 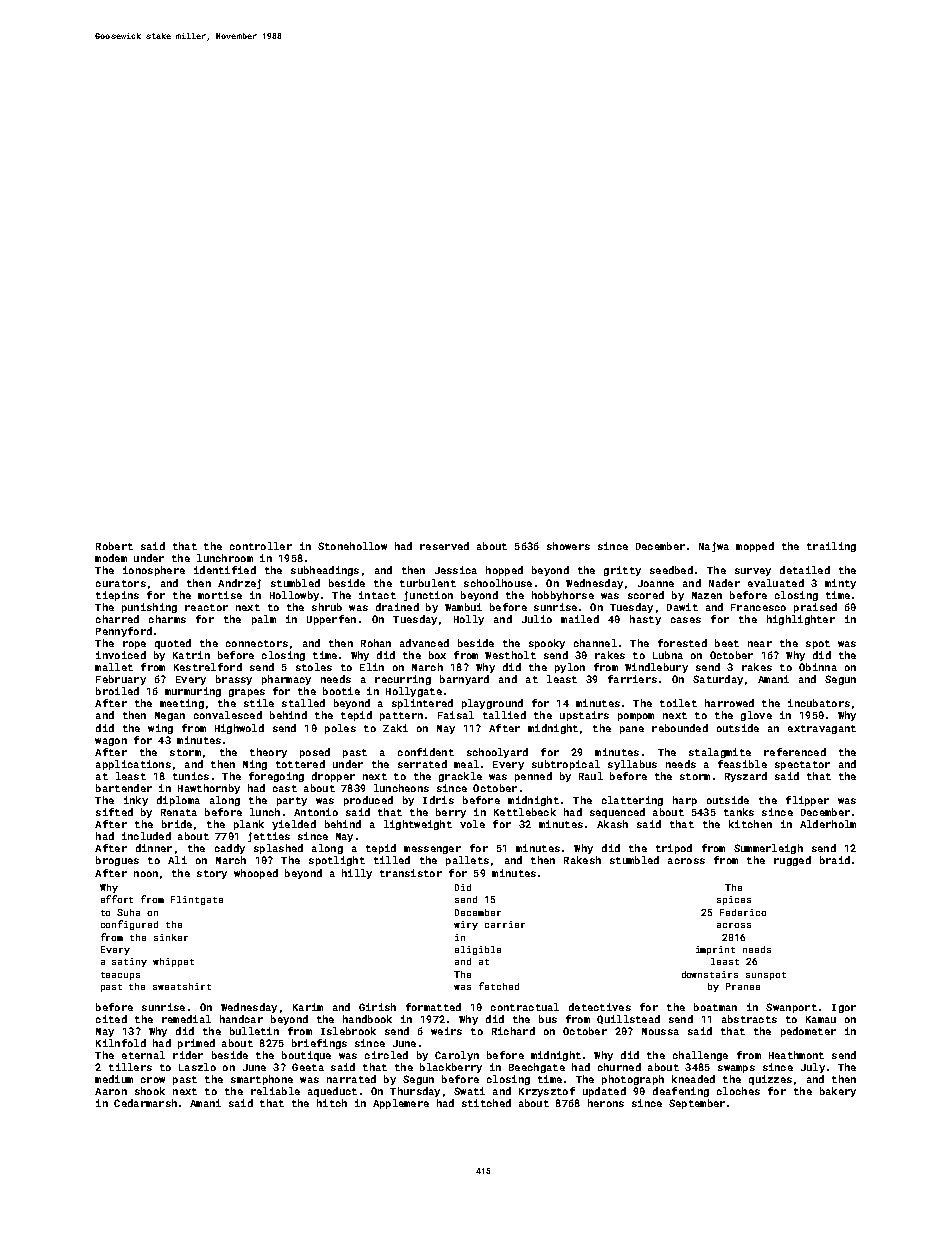 What do you see at coordinates (341, 691) in the image?
I see `bootie` at bounding box center [341, 691].
